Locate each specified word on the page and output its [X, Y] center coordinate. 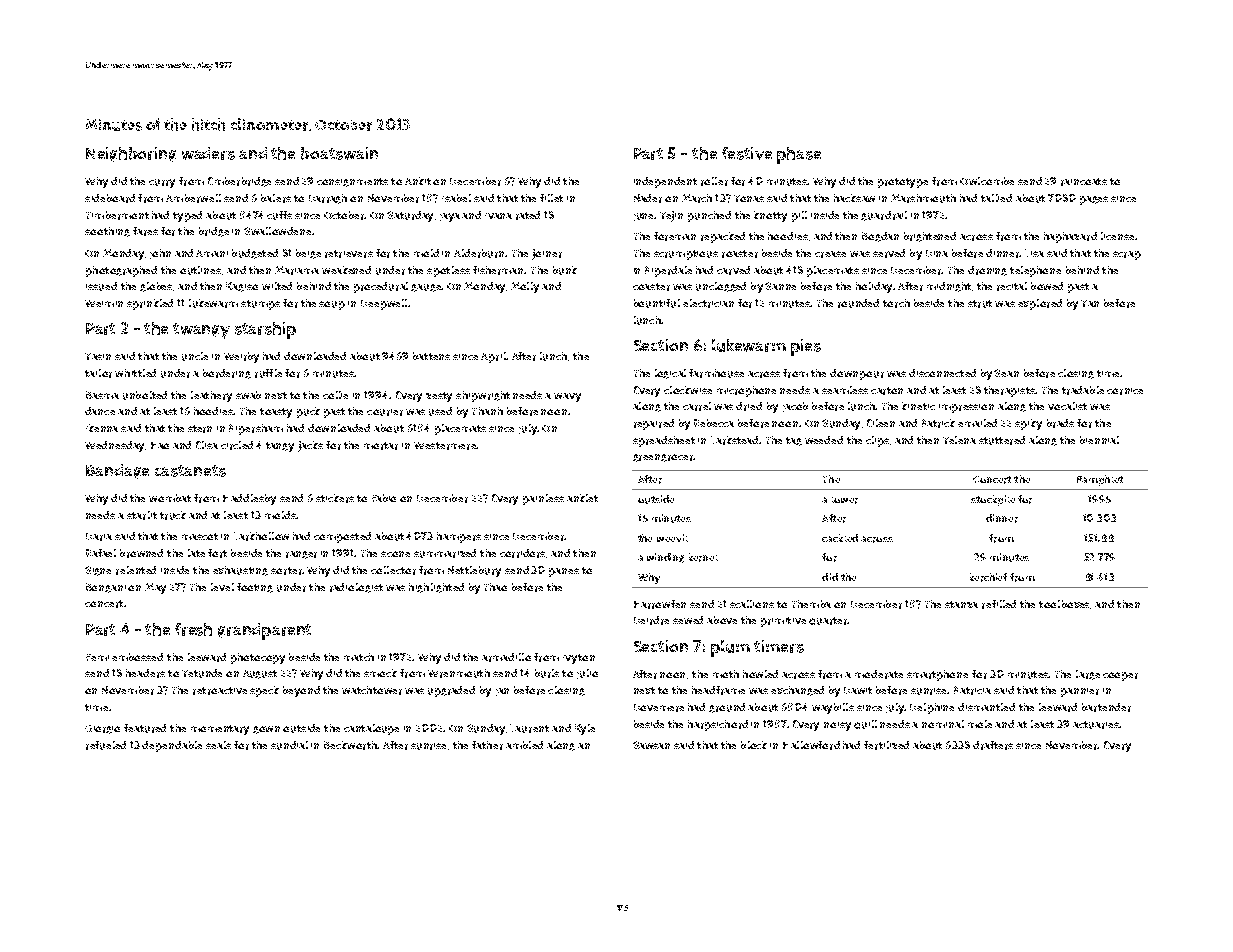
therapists [1010, 391]
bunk [565, 270]
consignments [352, 182]
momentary [220, 730]
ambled [524, 745]
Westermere [445, 446]
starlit [142, 515]
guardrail [884, 216]
